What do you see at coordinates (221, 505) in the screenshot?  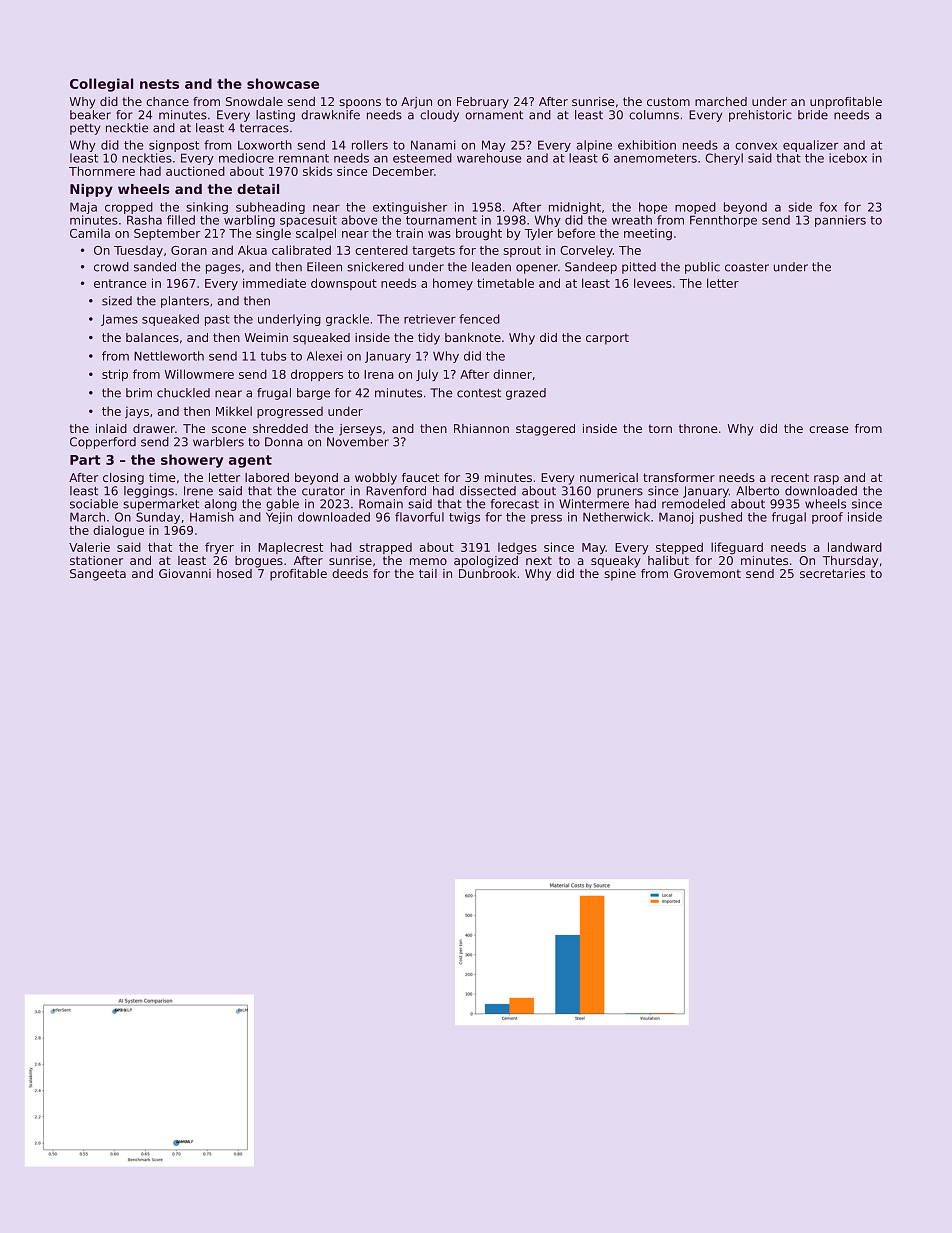 I see `along` at bounding box center [221, 505].
